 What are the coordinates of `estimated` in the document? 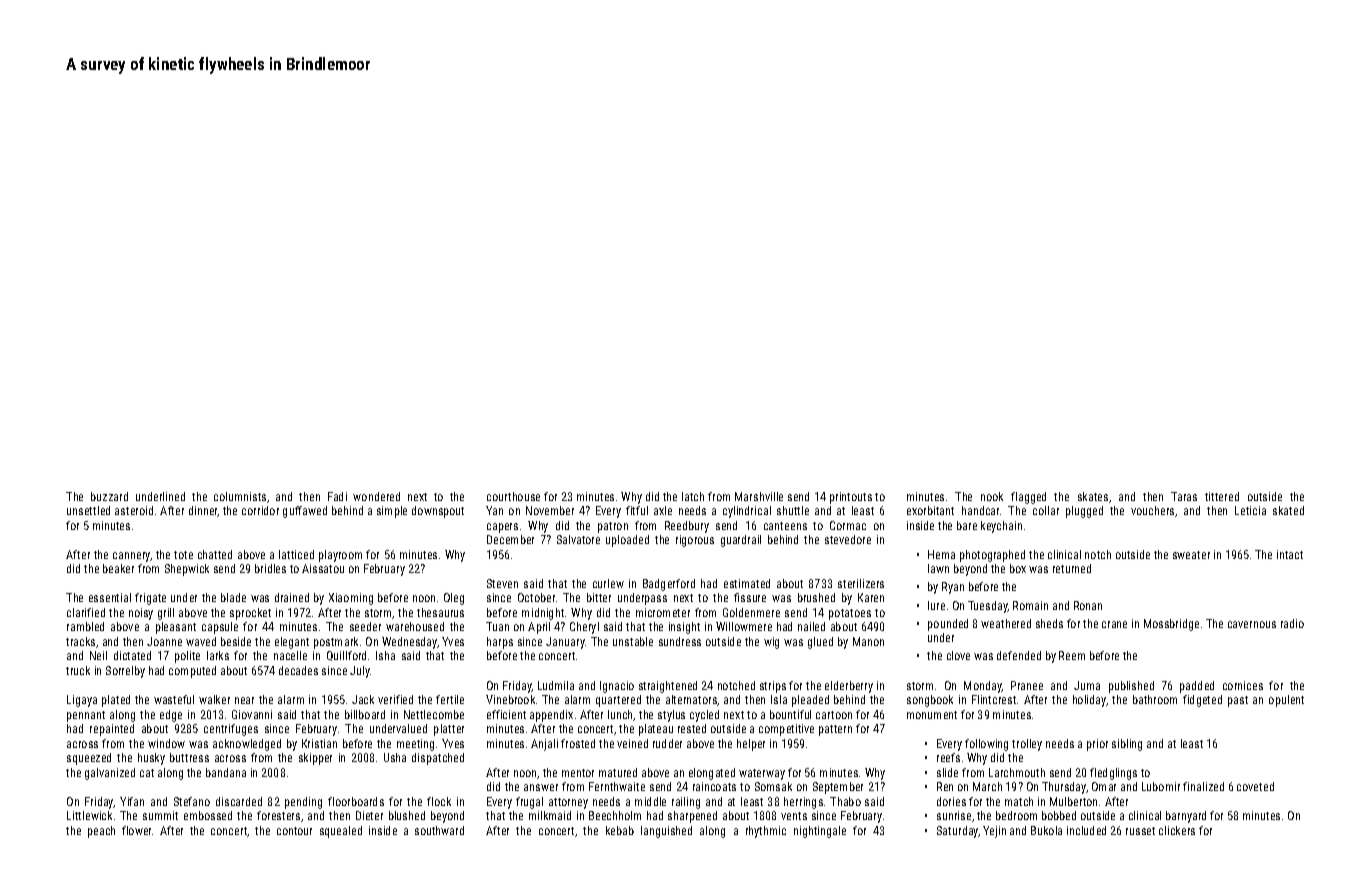 It's located at (747, 583).
